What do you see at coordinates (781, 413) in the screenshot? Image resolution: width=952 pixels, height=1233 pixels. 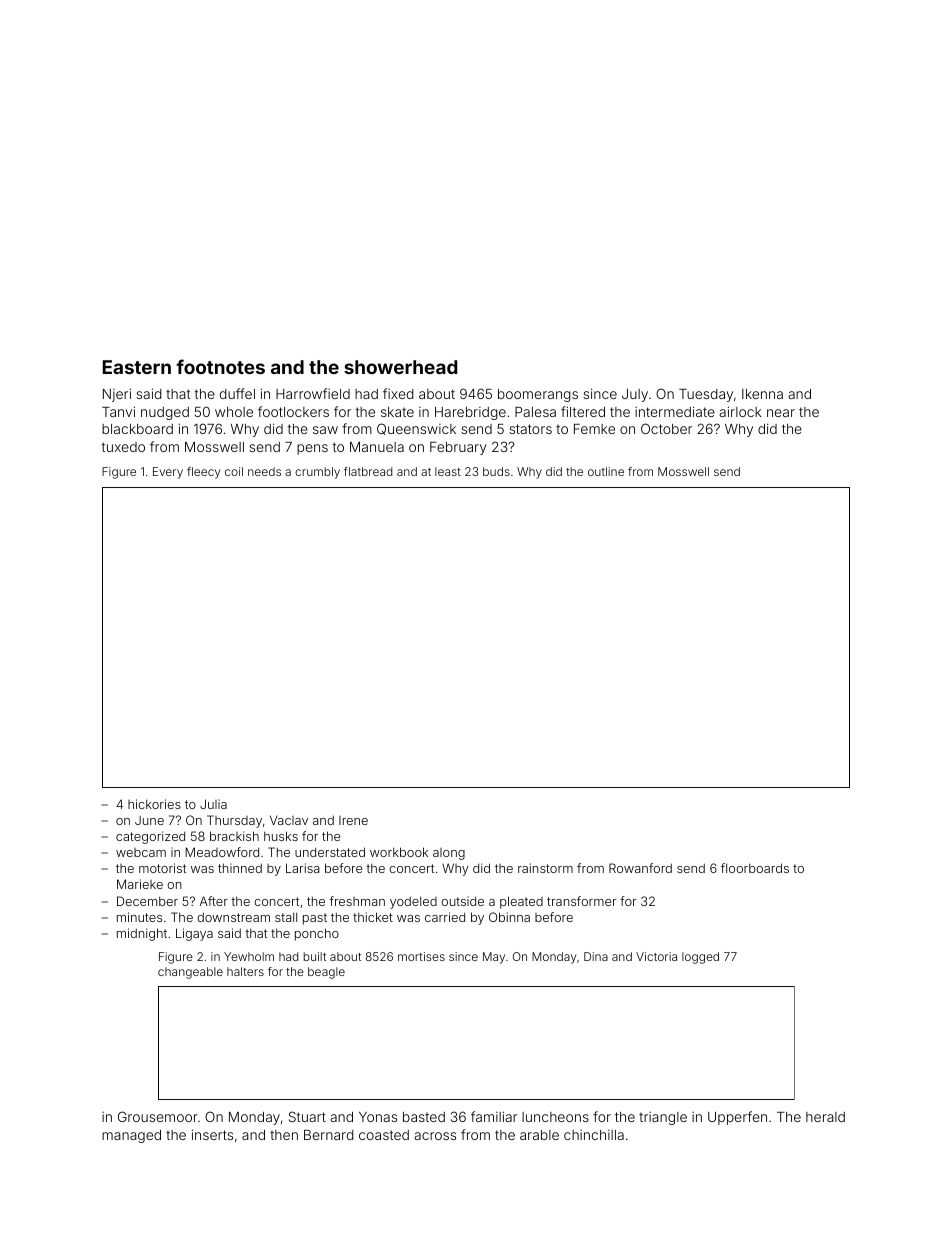 I see `near` at bounding box center [781, 413].
